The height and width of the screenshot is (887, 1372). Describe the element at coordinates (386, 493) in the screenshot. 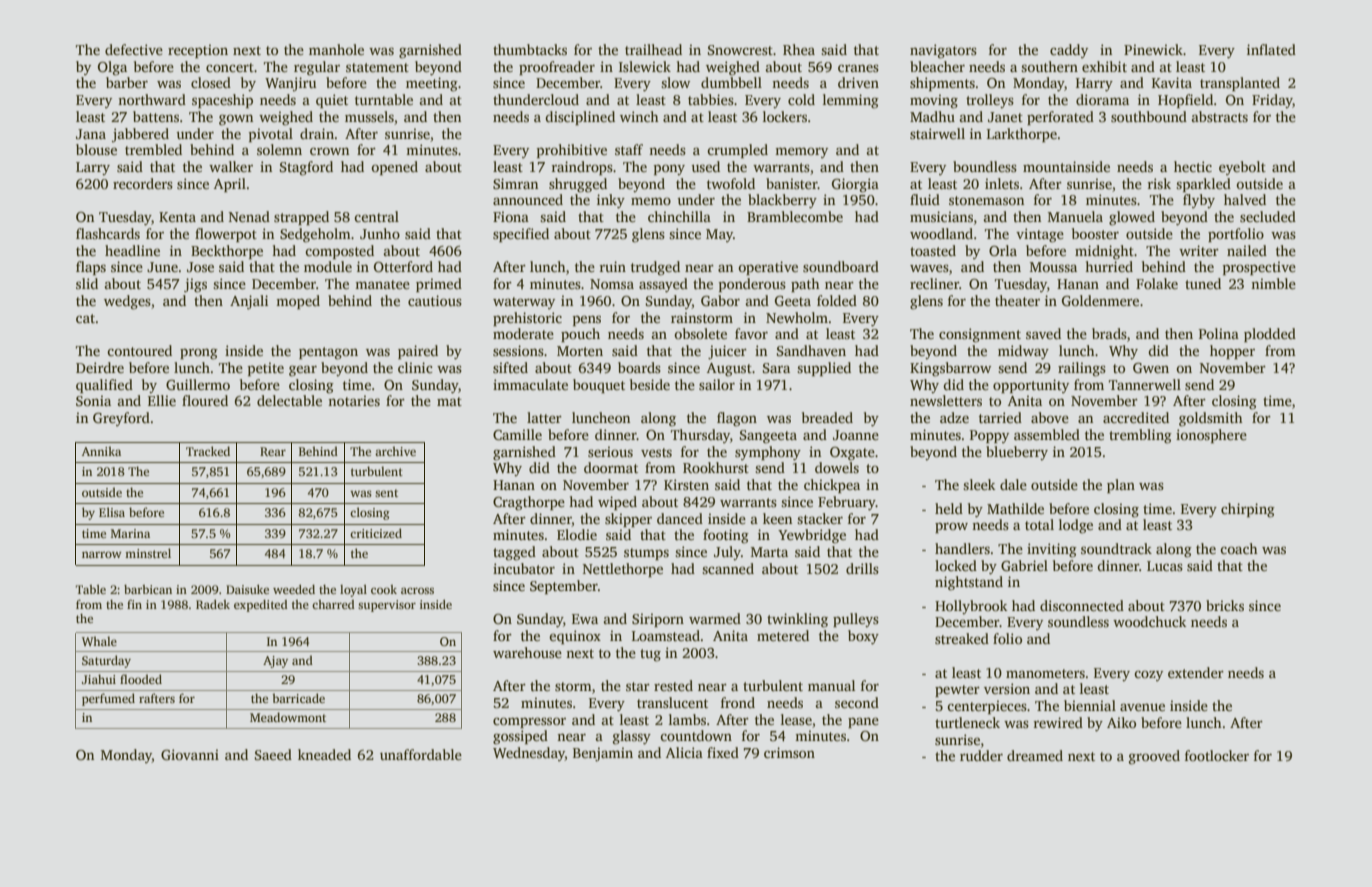

I see `sent` at that location.
